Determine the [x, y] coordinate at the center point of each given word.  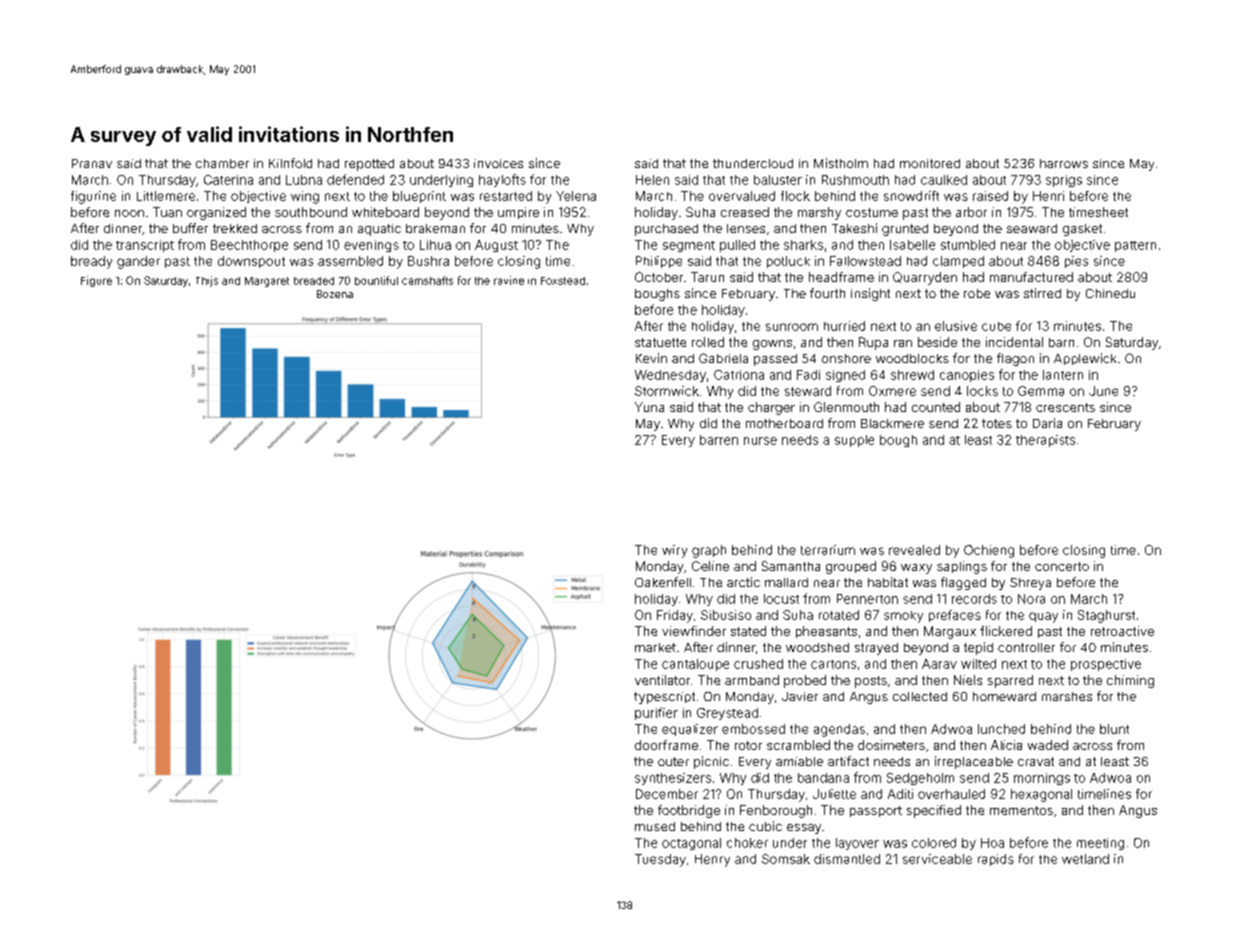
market [655, 647]
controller [1026, 647]
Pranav [92, 163]
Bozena [335, 294]
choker [747, 843]
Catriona [739, 375]
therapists [1045, 441]
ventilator [662, 680]
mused [655, 826]
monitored [930, 163]
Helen [652, 180]
